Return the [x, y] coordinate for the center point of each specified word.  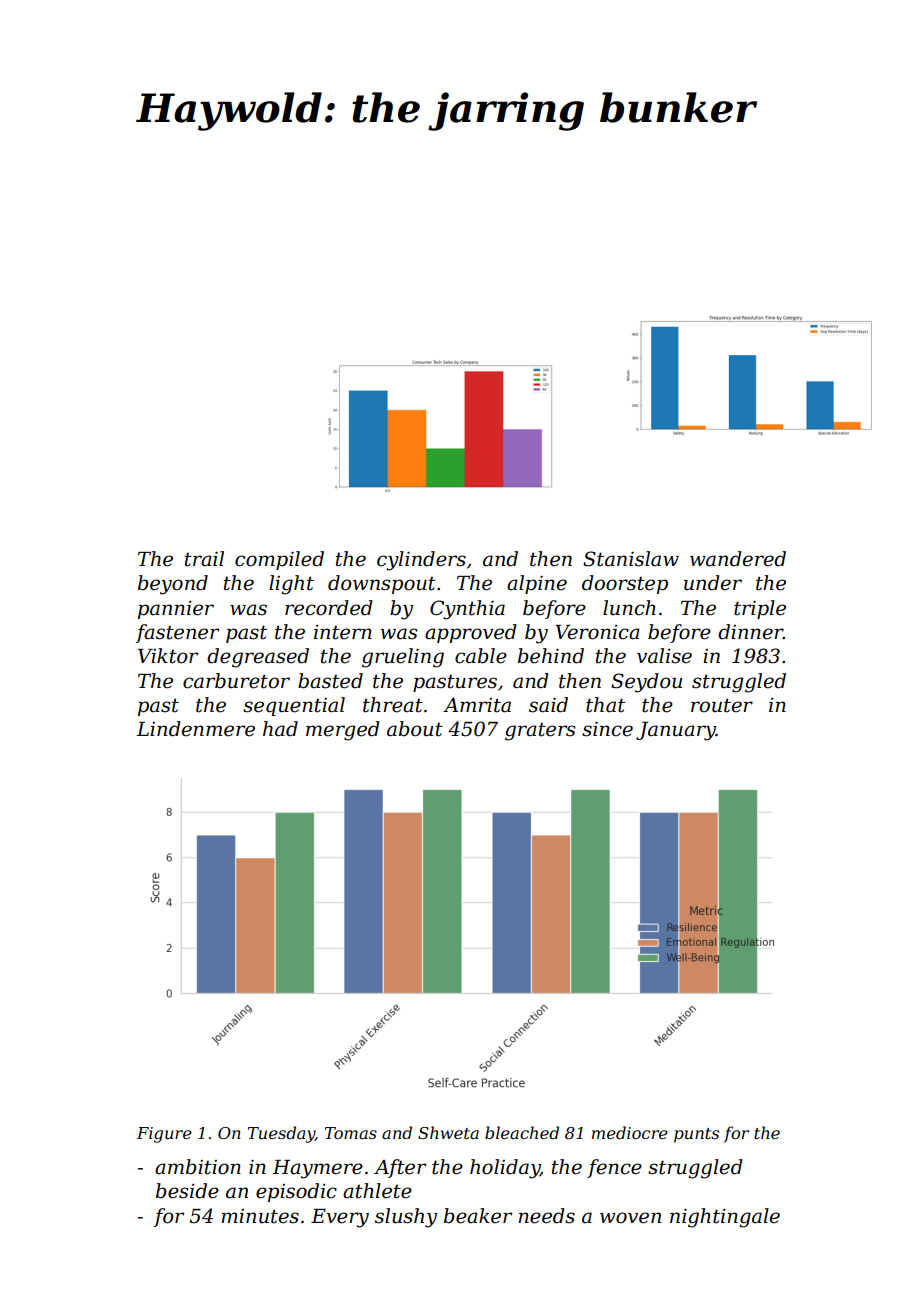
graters [540, 732]
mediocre [630, 1132]
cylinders [421, 561]
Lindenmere [195, 729]
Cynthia [467, 610]
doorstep [625, 584]
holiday [505, 1169]
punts [696, 1135]
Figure [164, 1135]
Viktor [168, 656]
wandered [738, 559]
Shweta [448, 1132]
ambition [198, 1167]
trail [204, 559]
